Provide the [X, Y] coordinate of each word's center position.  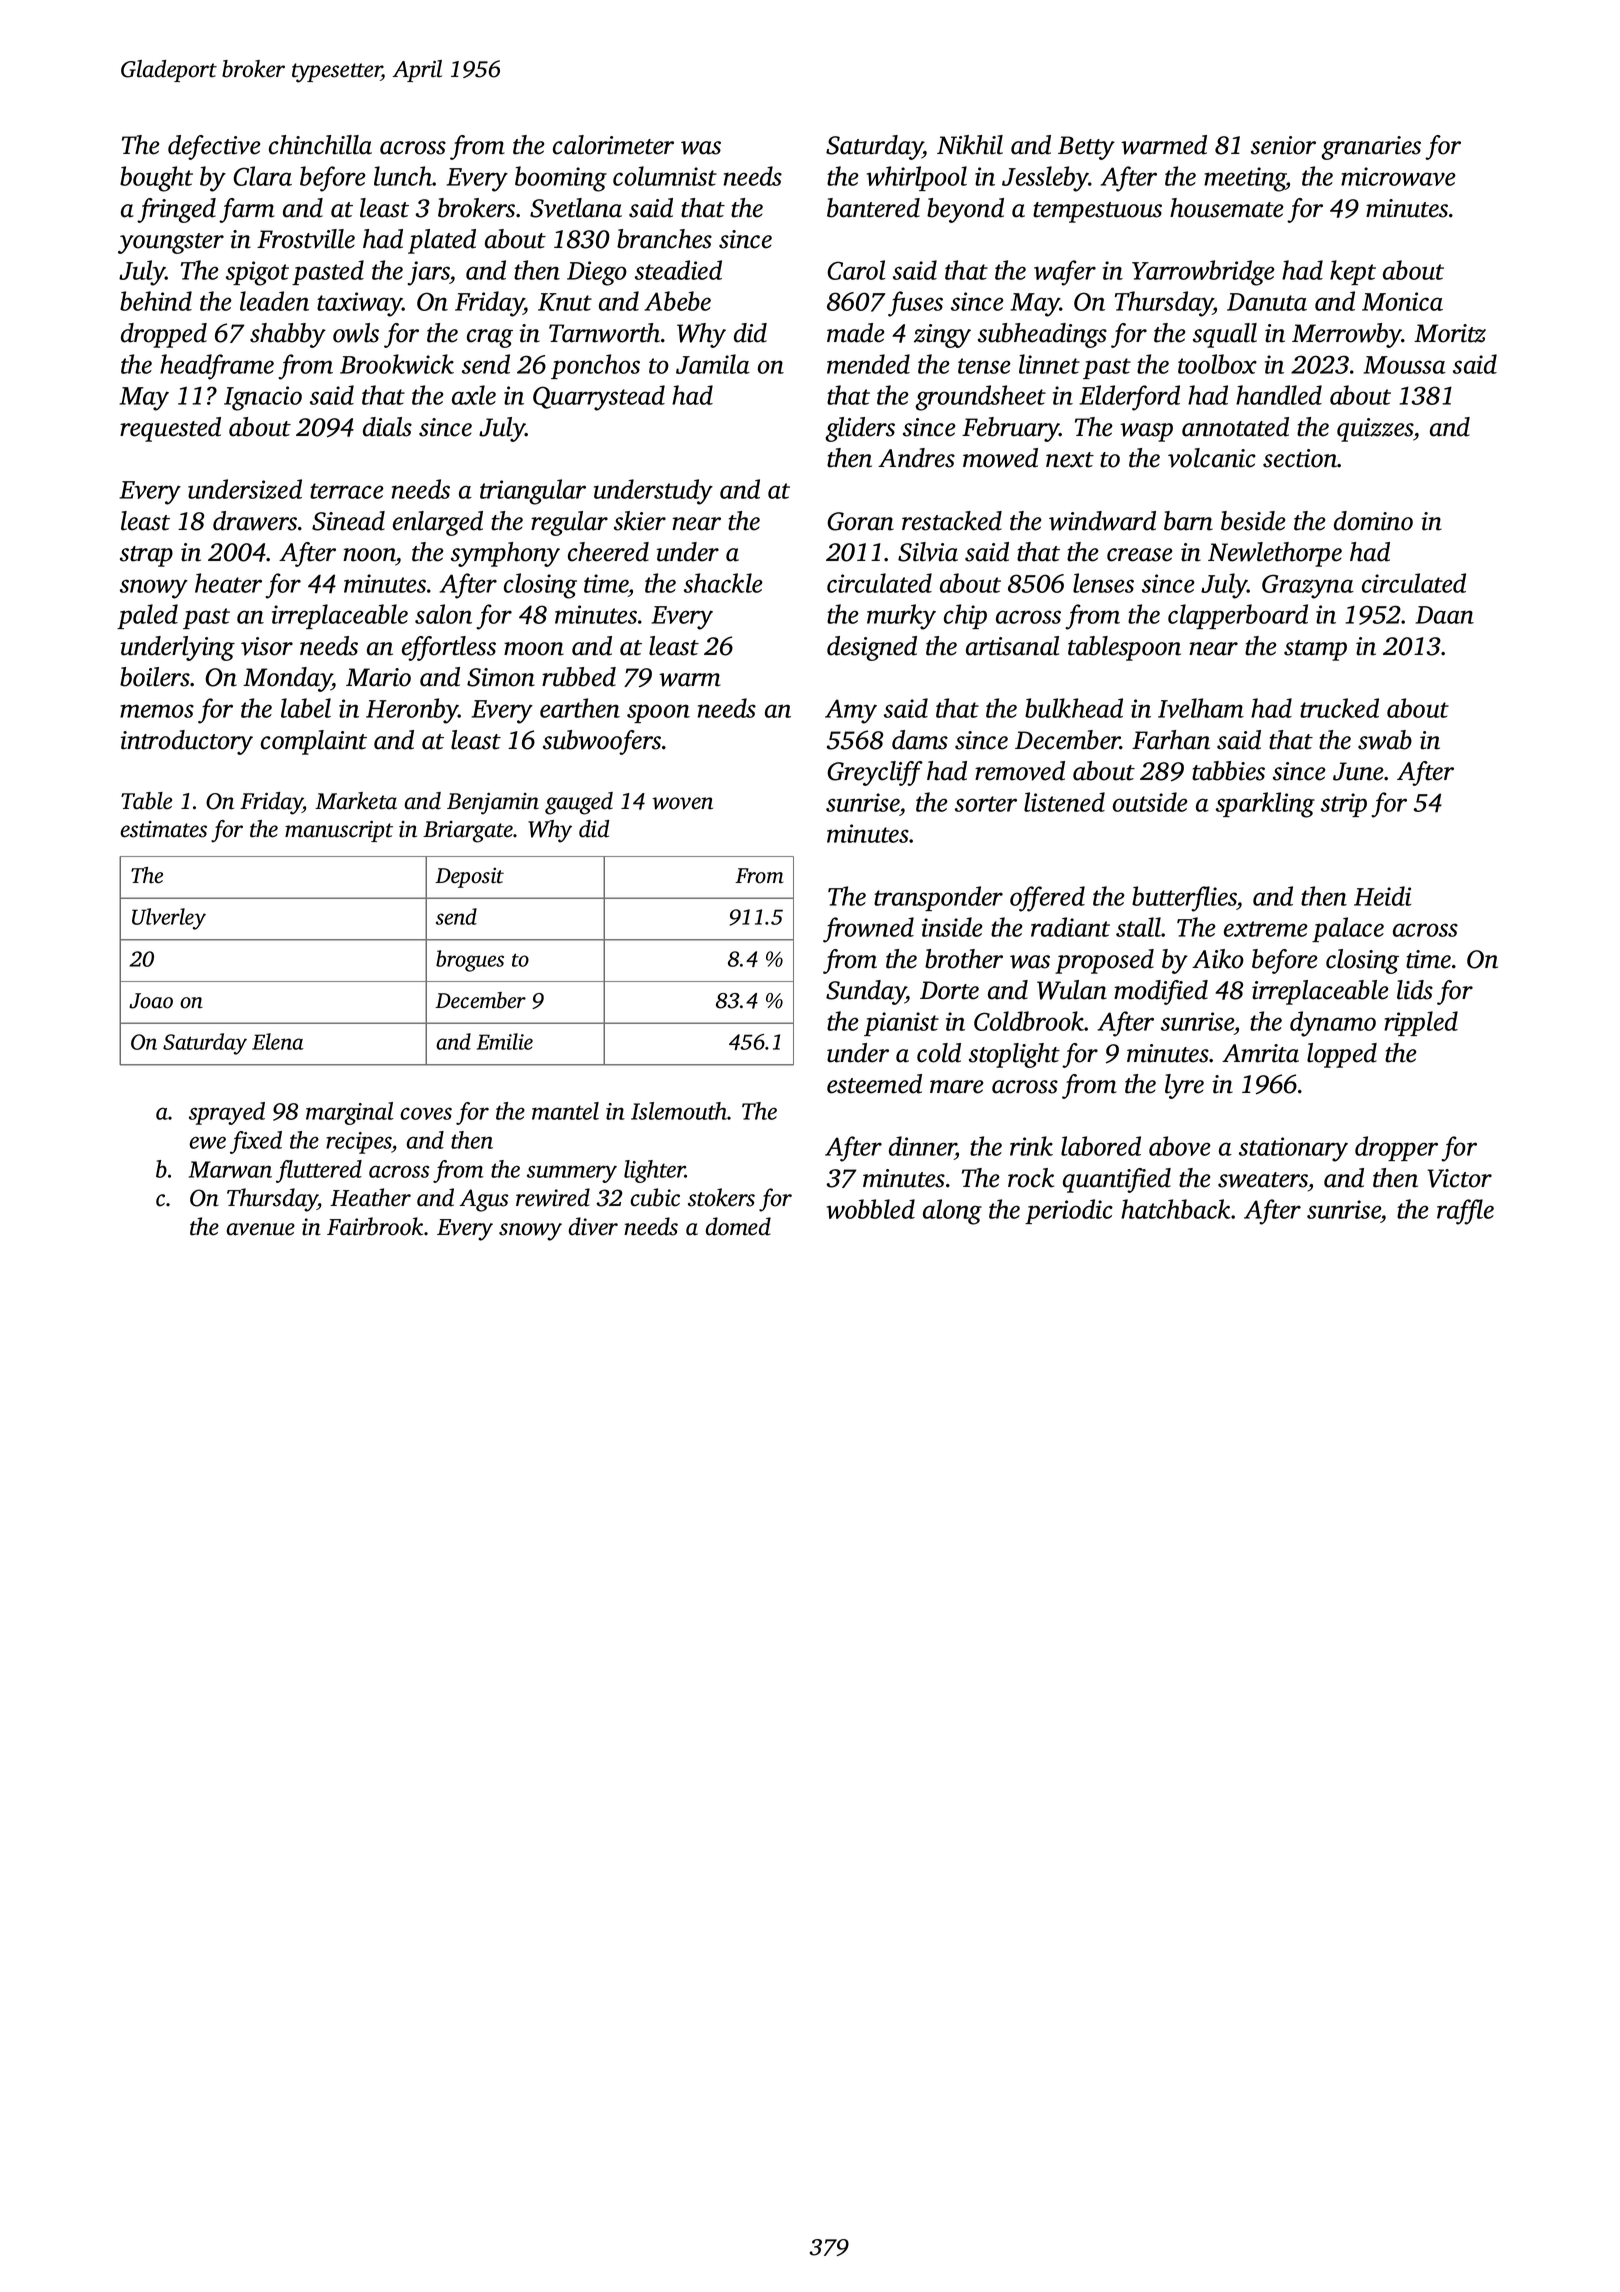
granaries [1371, 148]
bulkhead [1074, 708]
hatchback [1175, 1209]
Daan [1444, 615]
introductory [187, 742]
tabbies [1228, 771]
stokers [721, 1197]
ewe [207, 1142]
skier [640, 521]
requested [170, 429]
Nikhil [970, 145]
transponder [938, 898]
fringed [176, 210]
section [1300, 458]
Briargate [468, 832]
